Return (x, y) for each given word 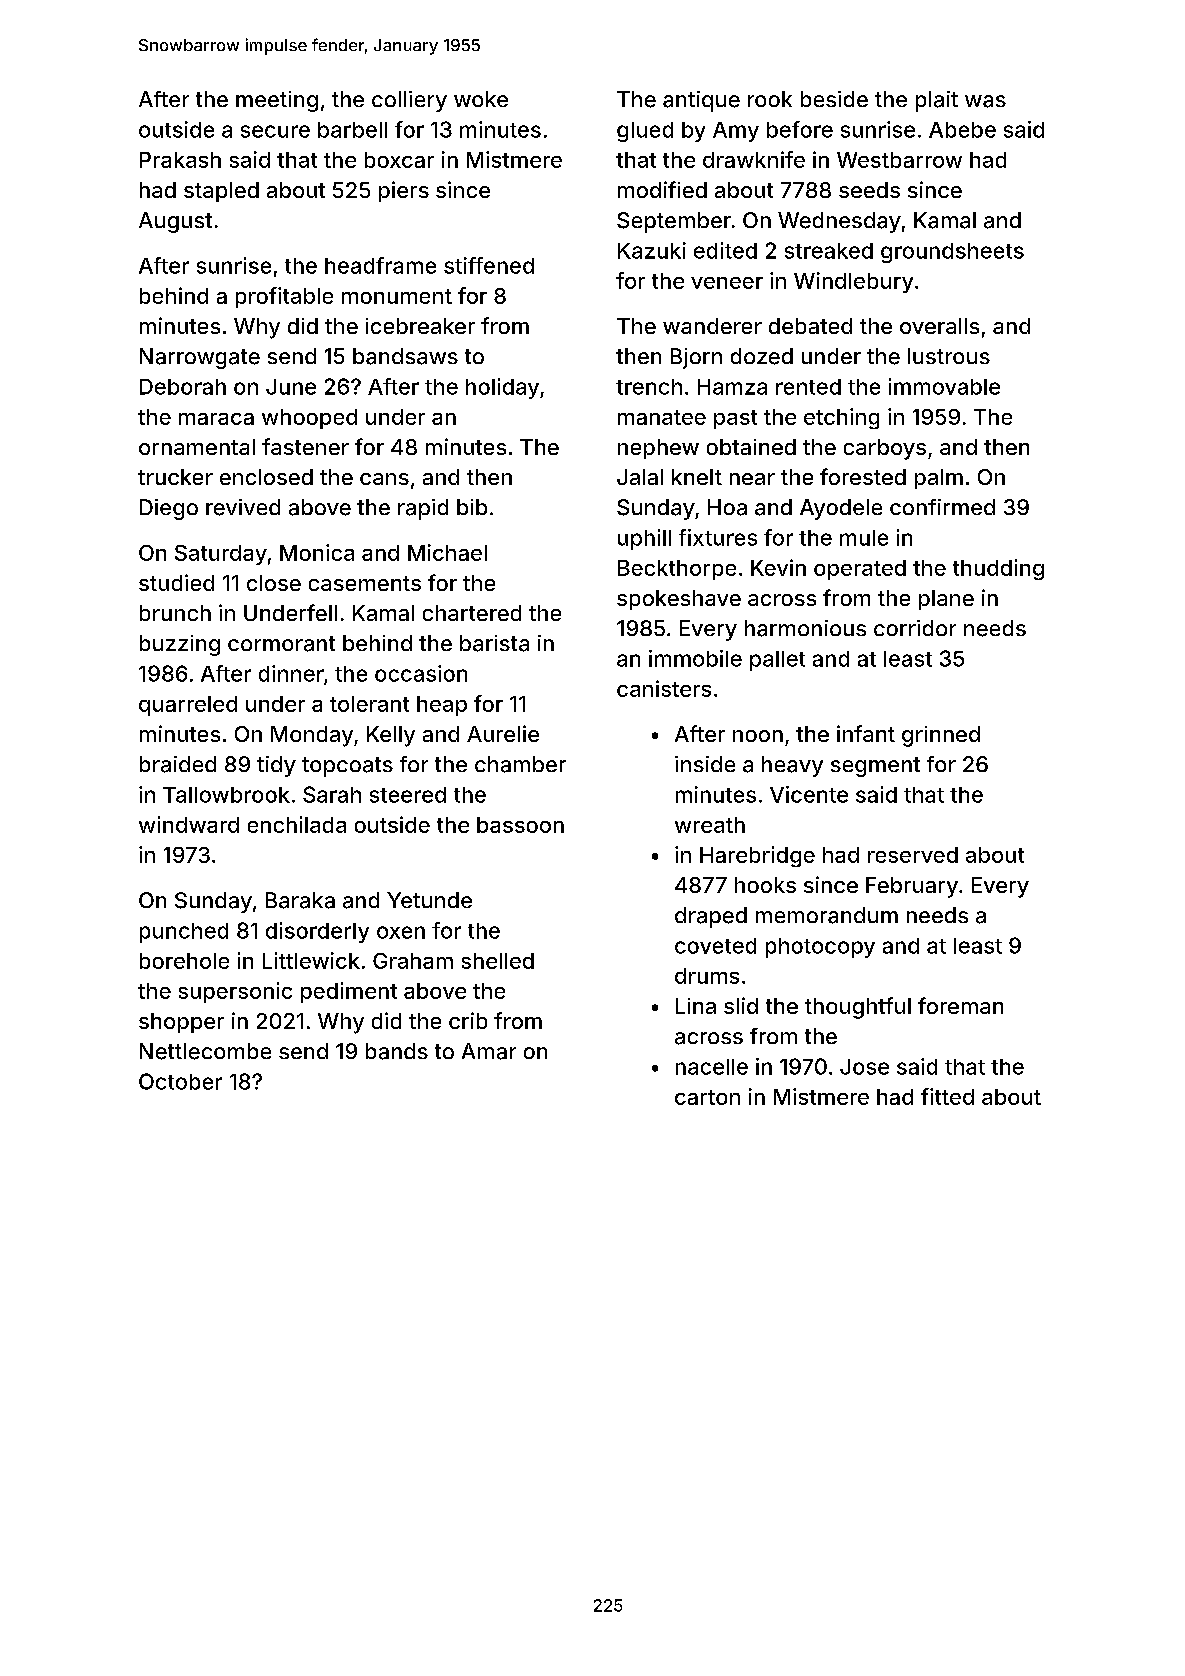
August (175, 222)
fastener (305, 446)
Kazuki (652, 250)
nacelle (712, 1067)
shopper (181, 1023)
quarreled (188, 706)
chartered (472, 613)
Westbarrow (899, 160)
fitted (947, 1096)
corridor (915, 628)
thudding (998, 569)
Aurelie (503, 733)
